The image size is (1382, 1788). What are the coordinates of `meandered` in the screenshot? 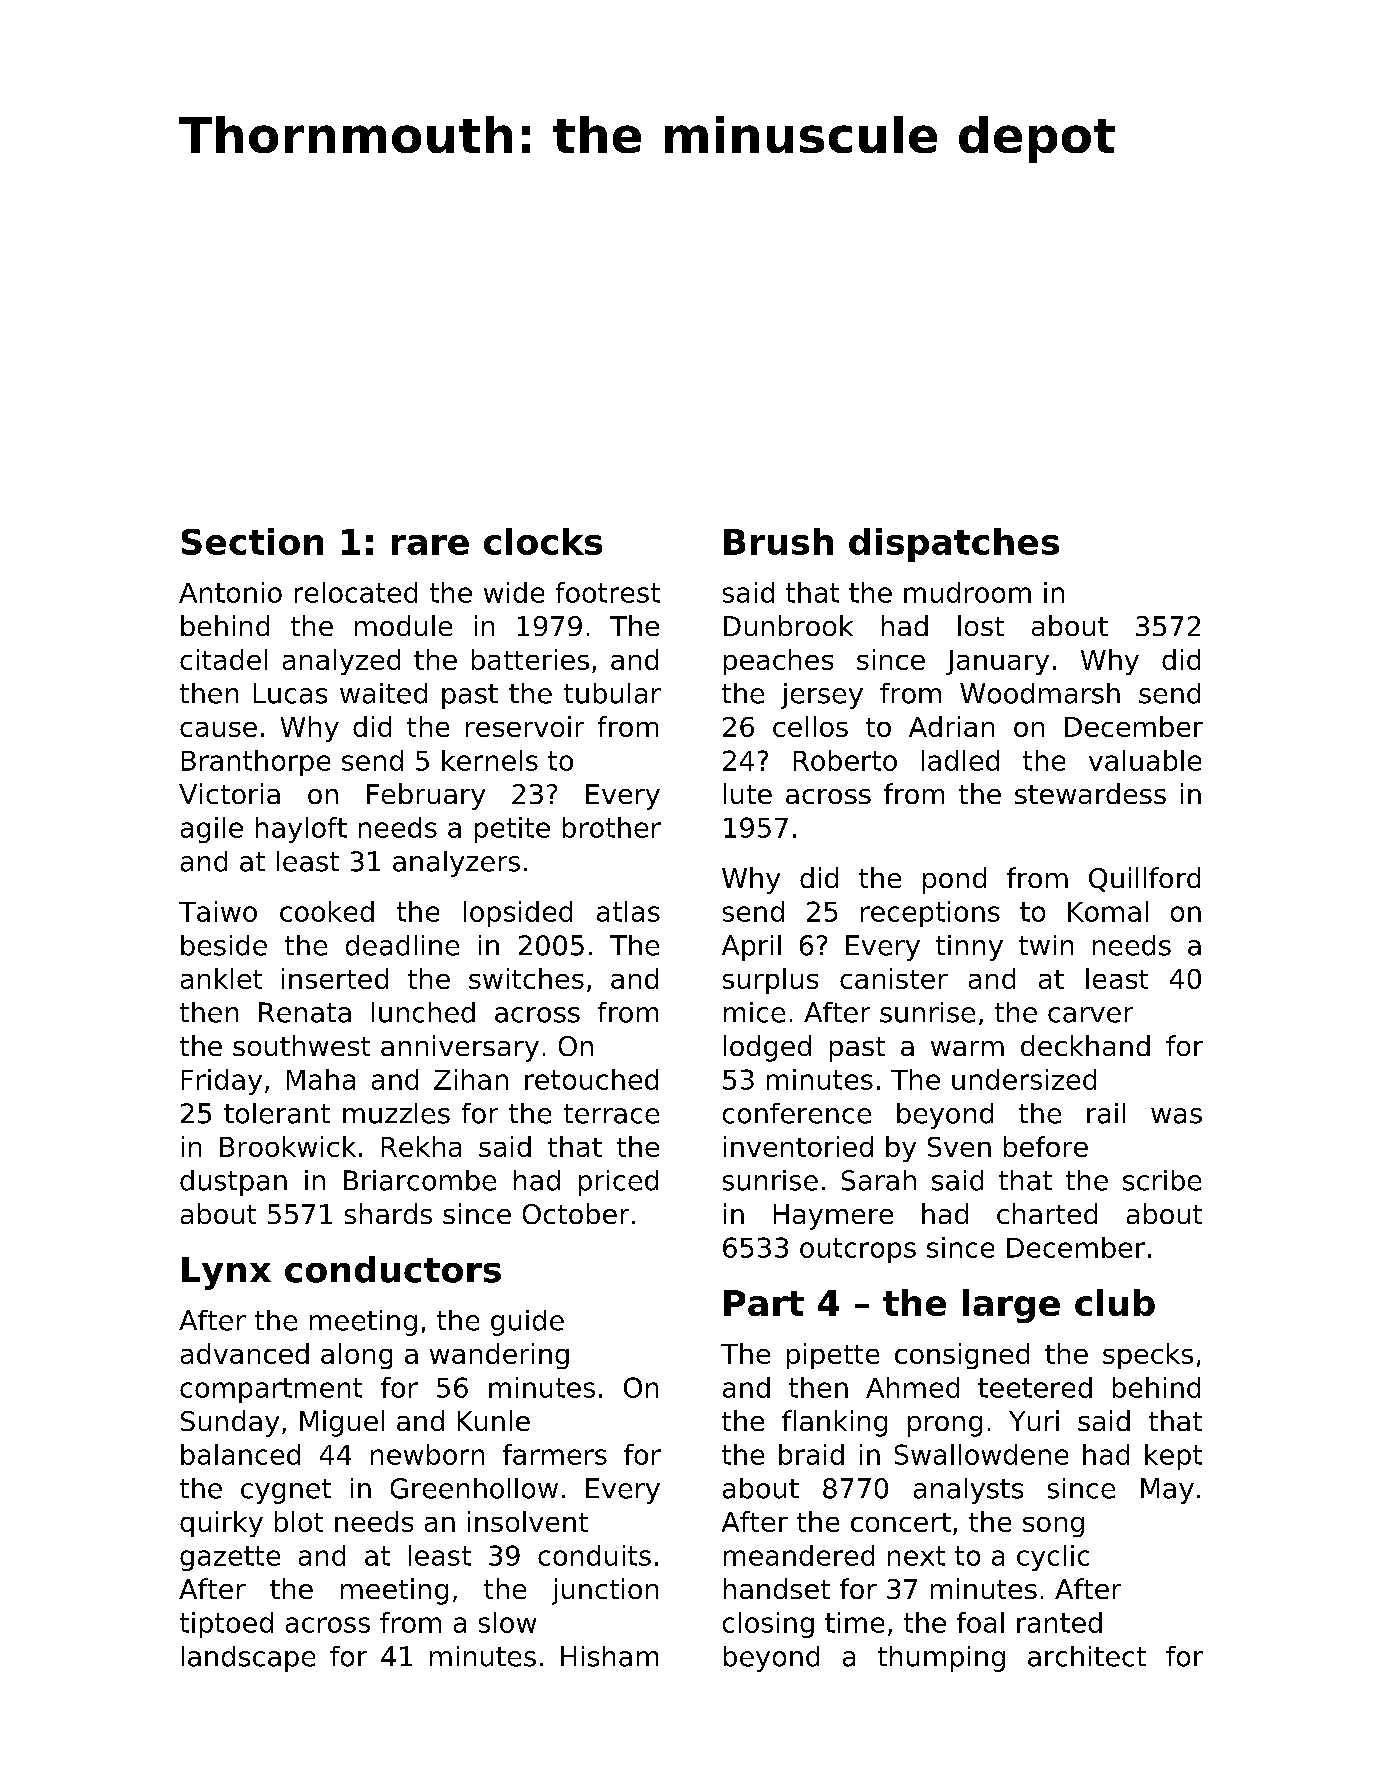 It's located at (799, 1555).
